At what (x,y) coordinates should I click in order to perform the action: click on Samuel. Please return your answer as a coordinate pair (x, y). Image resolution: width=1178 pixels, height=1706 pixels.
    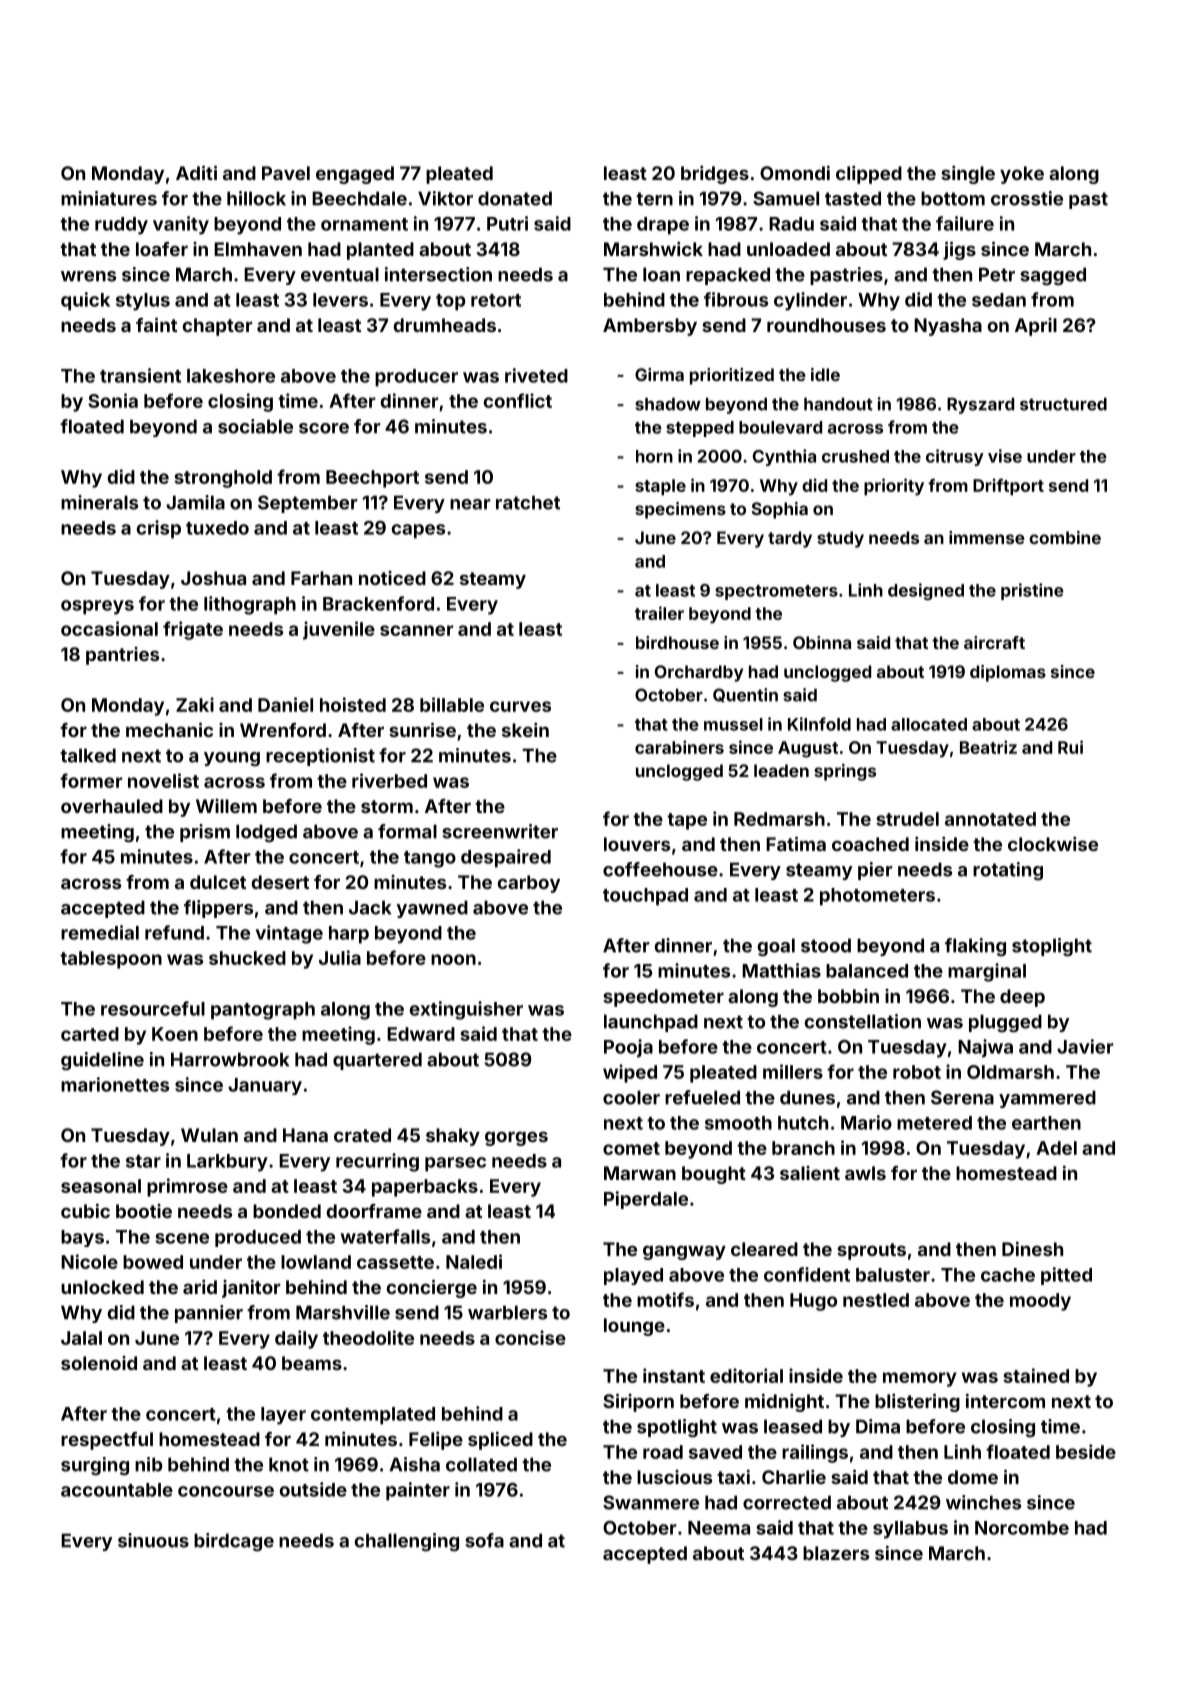
    Looking at the image, I should click on (786, 198).
